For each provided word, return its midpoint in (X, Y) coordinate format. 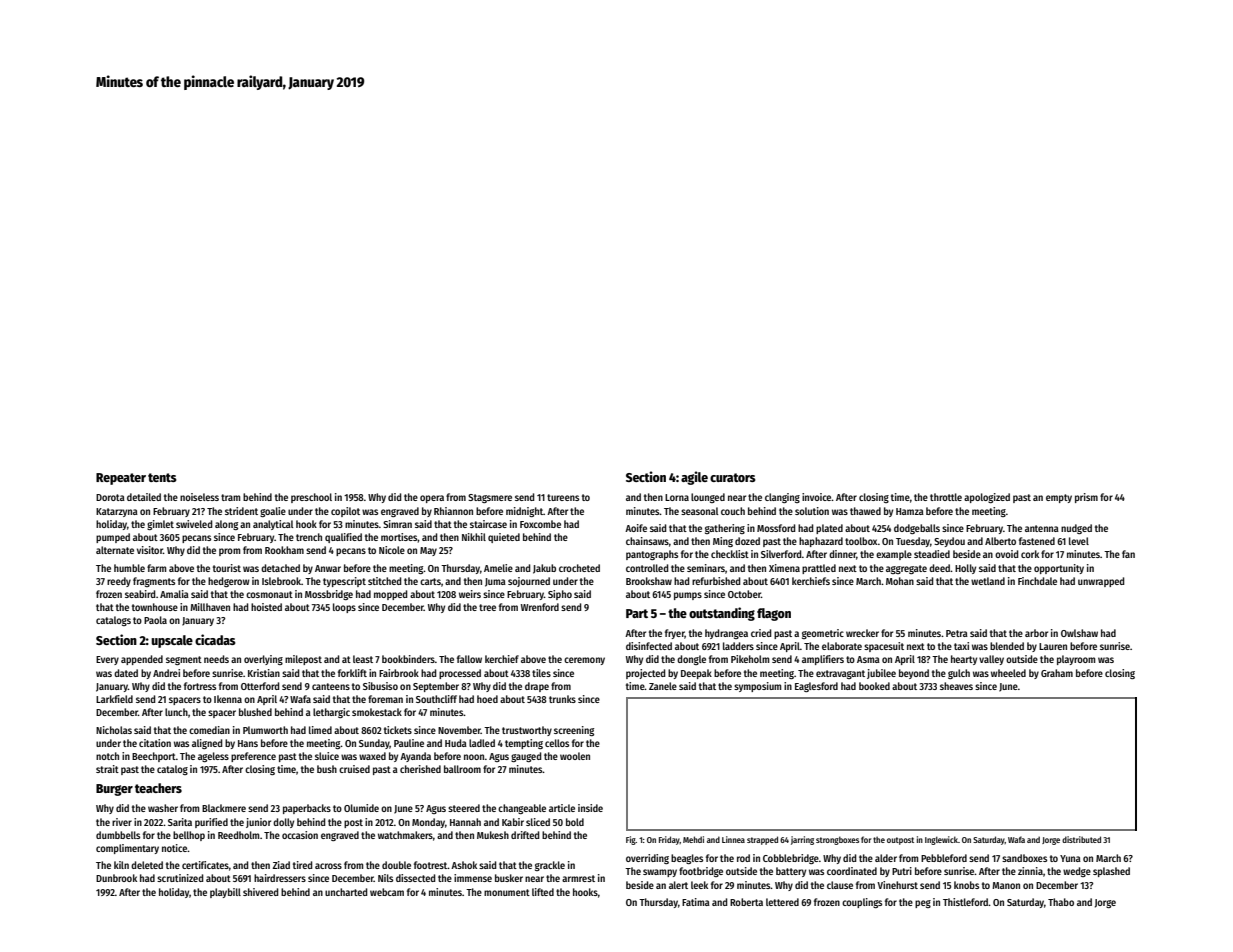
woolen (575, 756)
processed (460, 674)
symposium (757, 687)
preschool (311, 498)
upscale (172, 641)
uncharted (346, 892)
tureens (563, 497)
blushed (255, 712)
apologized (987, 498)
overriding (647, 859)
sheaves (956, 686)
